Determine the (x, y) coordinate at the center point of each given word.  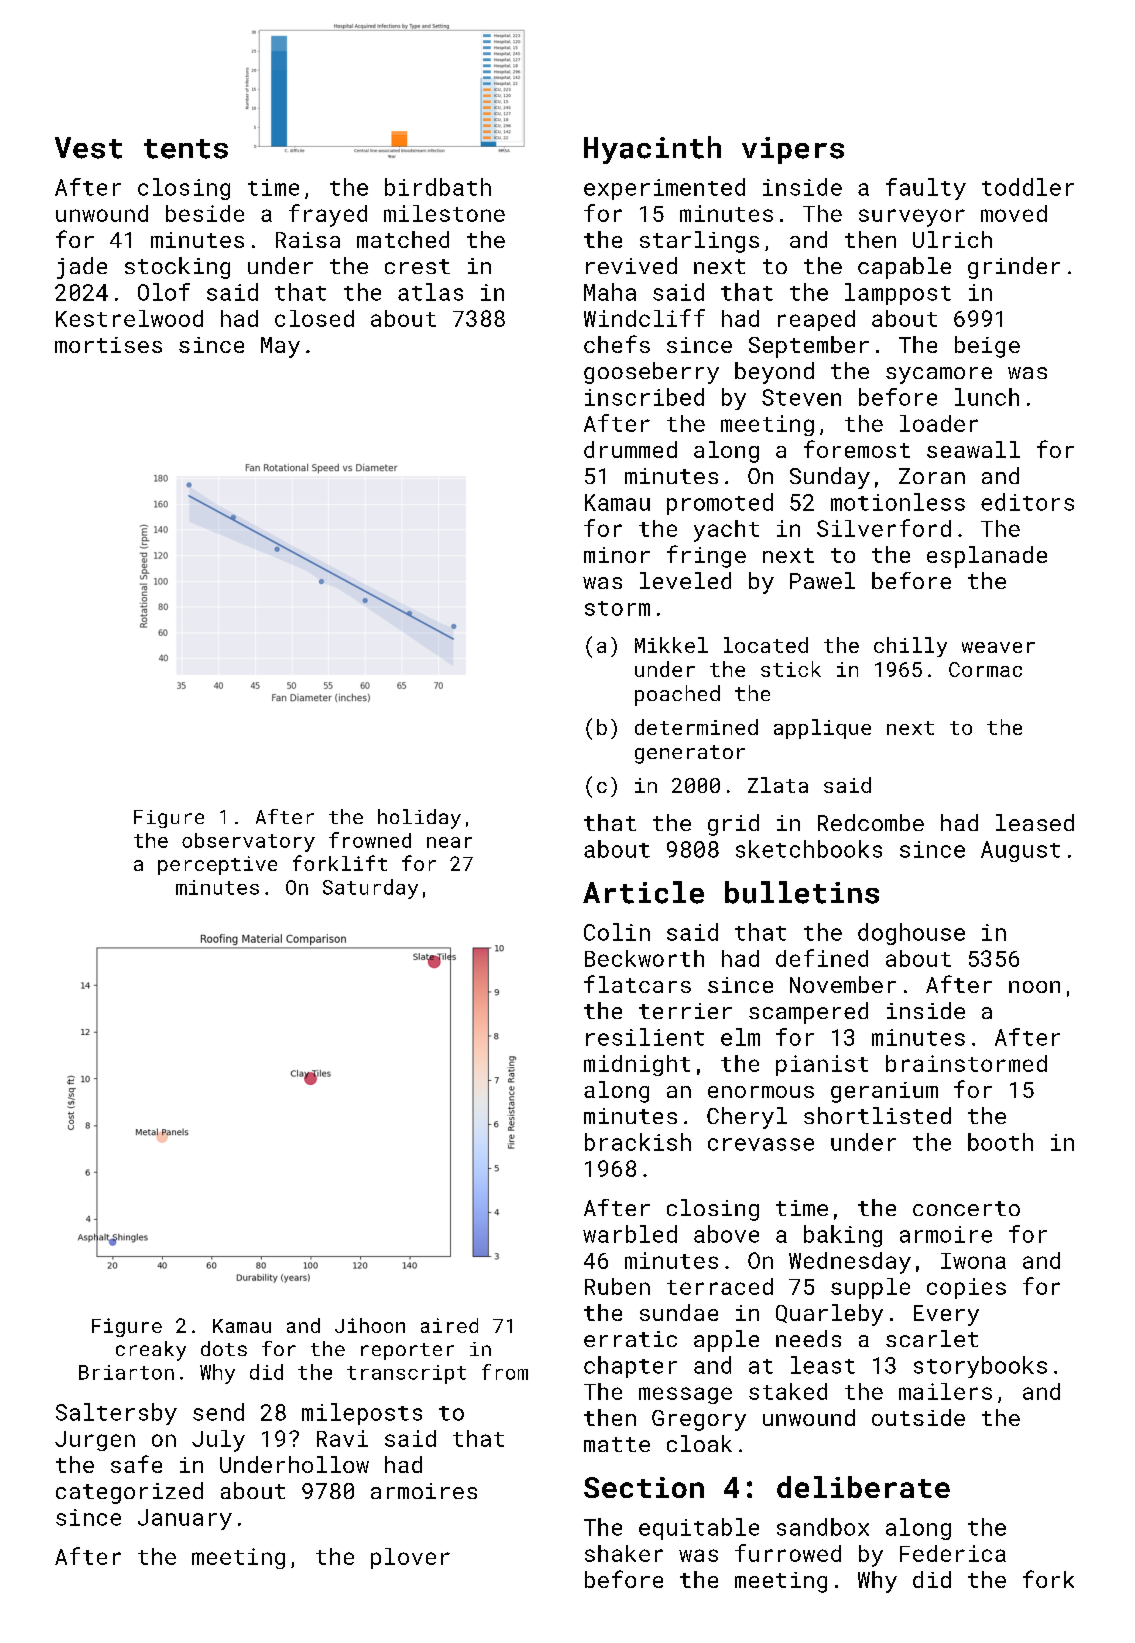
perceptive (217, 865)
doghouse (911, 934)
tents (186, 149)
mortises (108, 345)
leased (1035, 822)
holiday (419, 819)
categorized (129, 1493)
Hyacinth (652, 150)
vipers (793, 150)
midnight (637, 1065)
